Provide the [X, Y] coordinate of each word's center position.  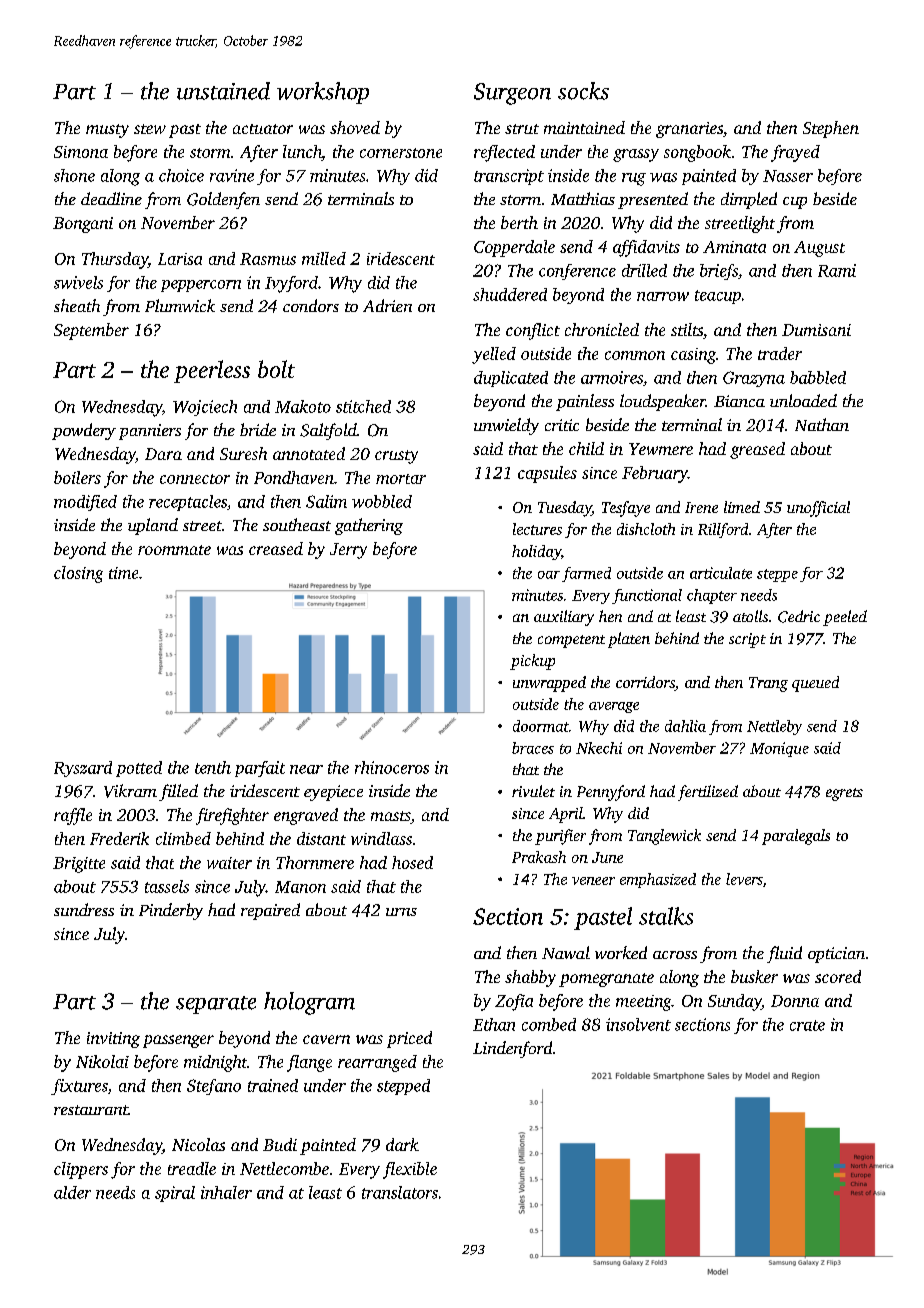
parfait [260, 769]
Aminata [734, 247]
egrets [844, 794]
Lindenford [512, 1049]
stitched [363, 406]
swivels [78, 282]
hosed [412, 862]
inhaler [226, 1192]
